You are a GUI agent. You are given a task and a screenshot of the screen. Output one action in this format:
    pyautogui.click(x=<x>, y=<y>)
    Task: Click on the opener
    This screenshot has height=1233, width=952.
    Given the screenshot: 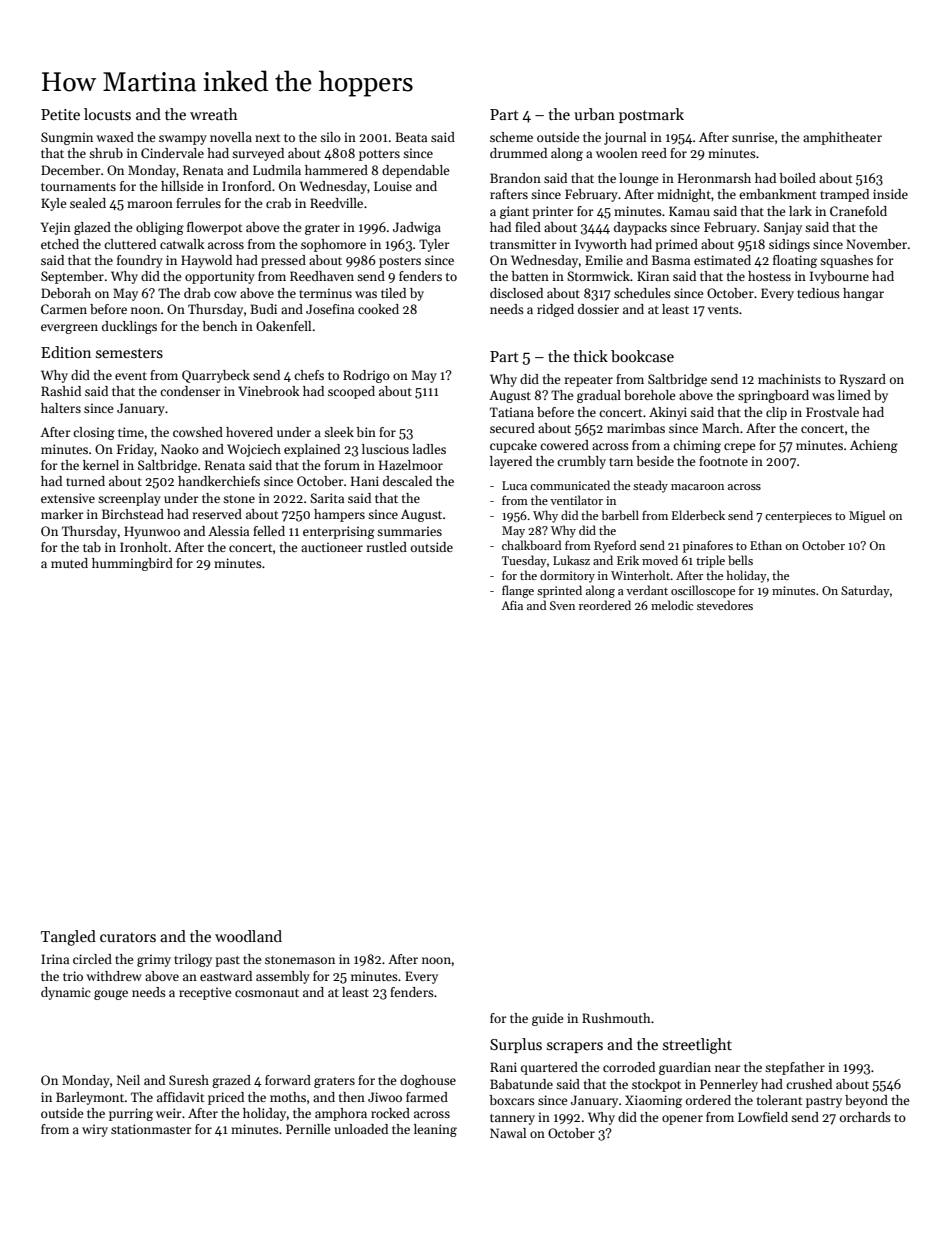 What is the action you would take?
    pyautogui.click(x=682, y=1120)
